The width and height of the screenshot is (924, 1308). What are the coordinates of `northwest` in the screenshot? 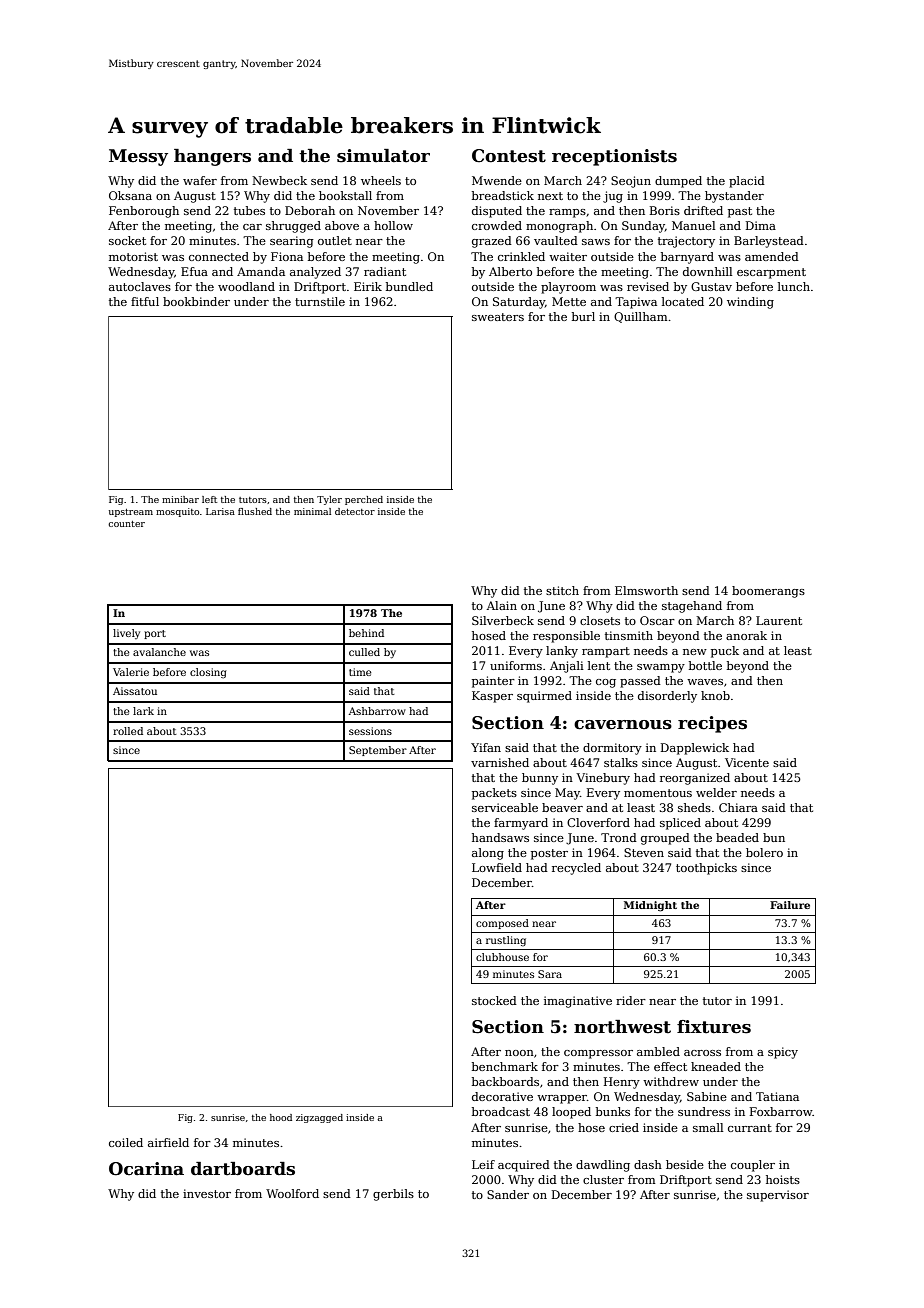 It's located at (622, 1027).
